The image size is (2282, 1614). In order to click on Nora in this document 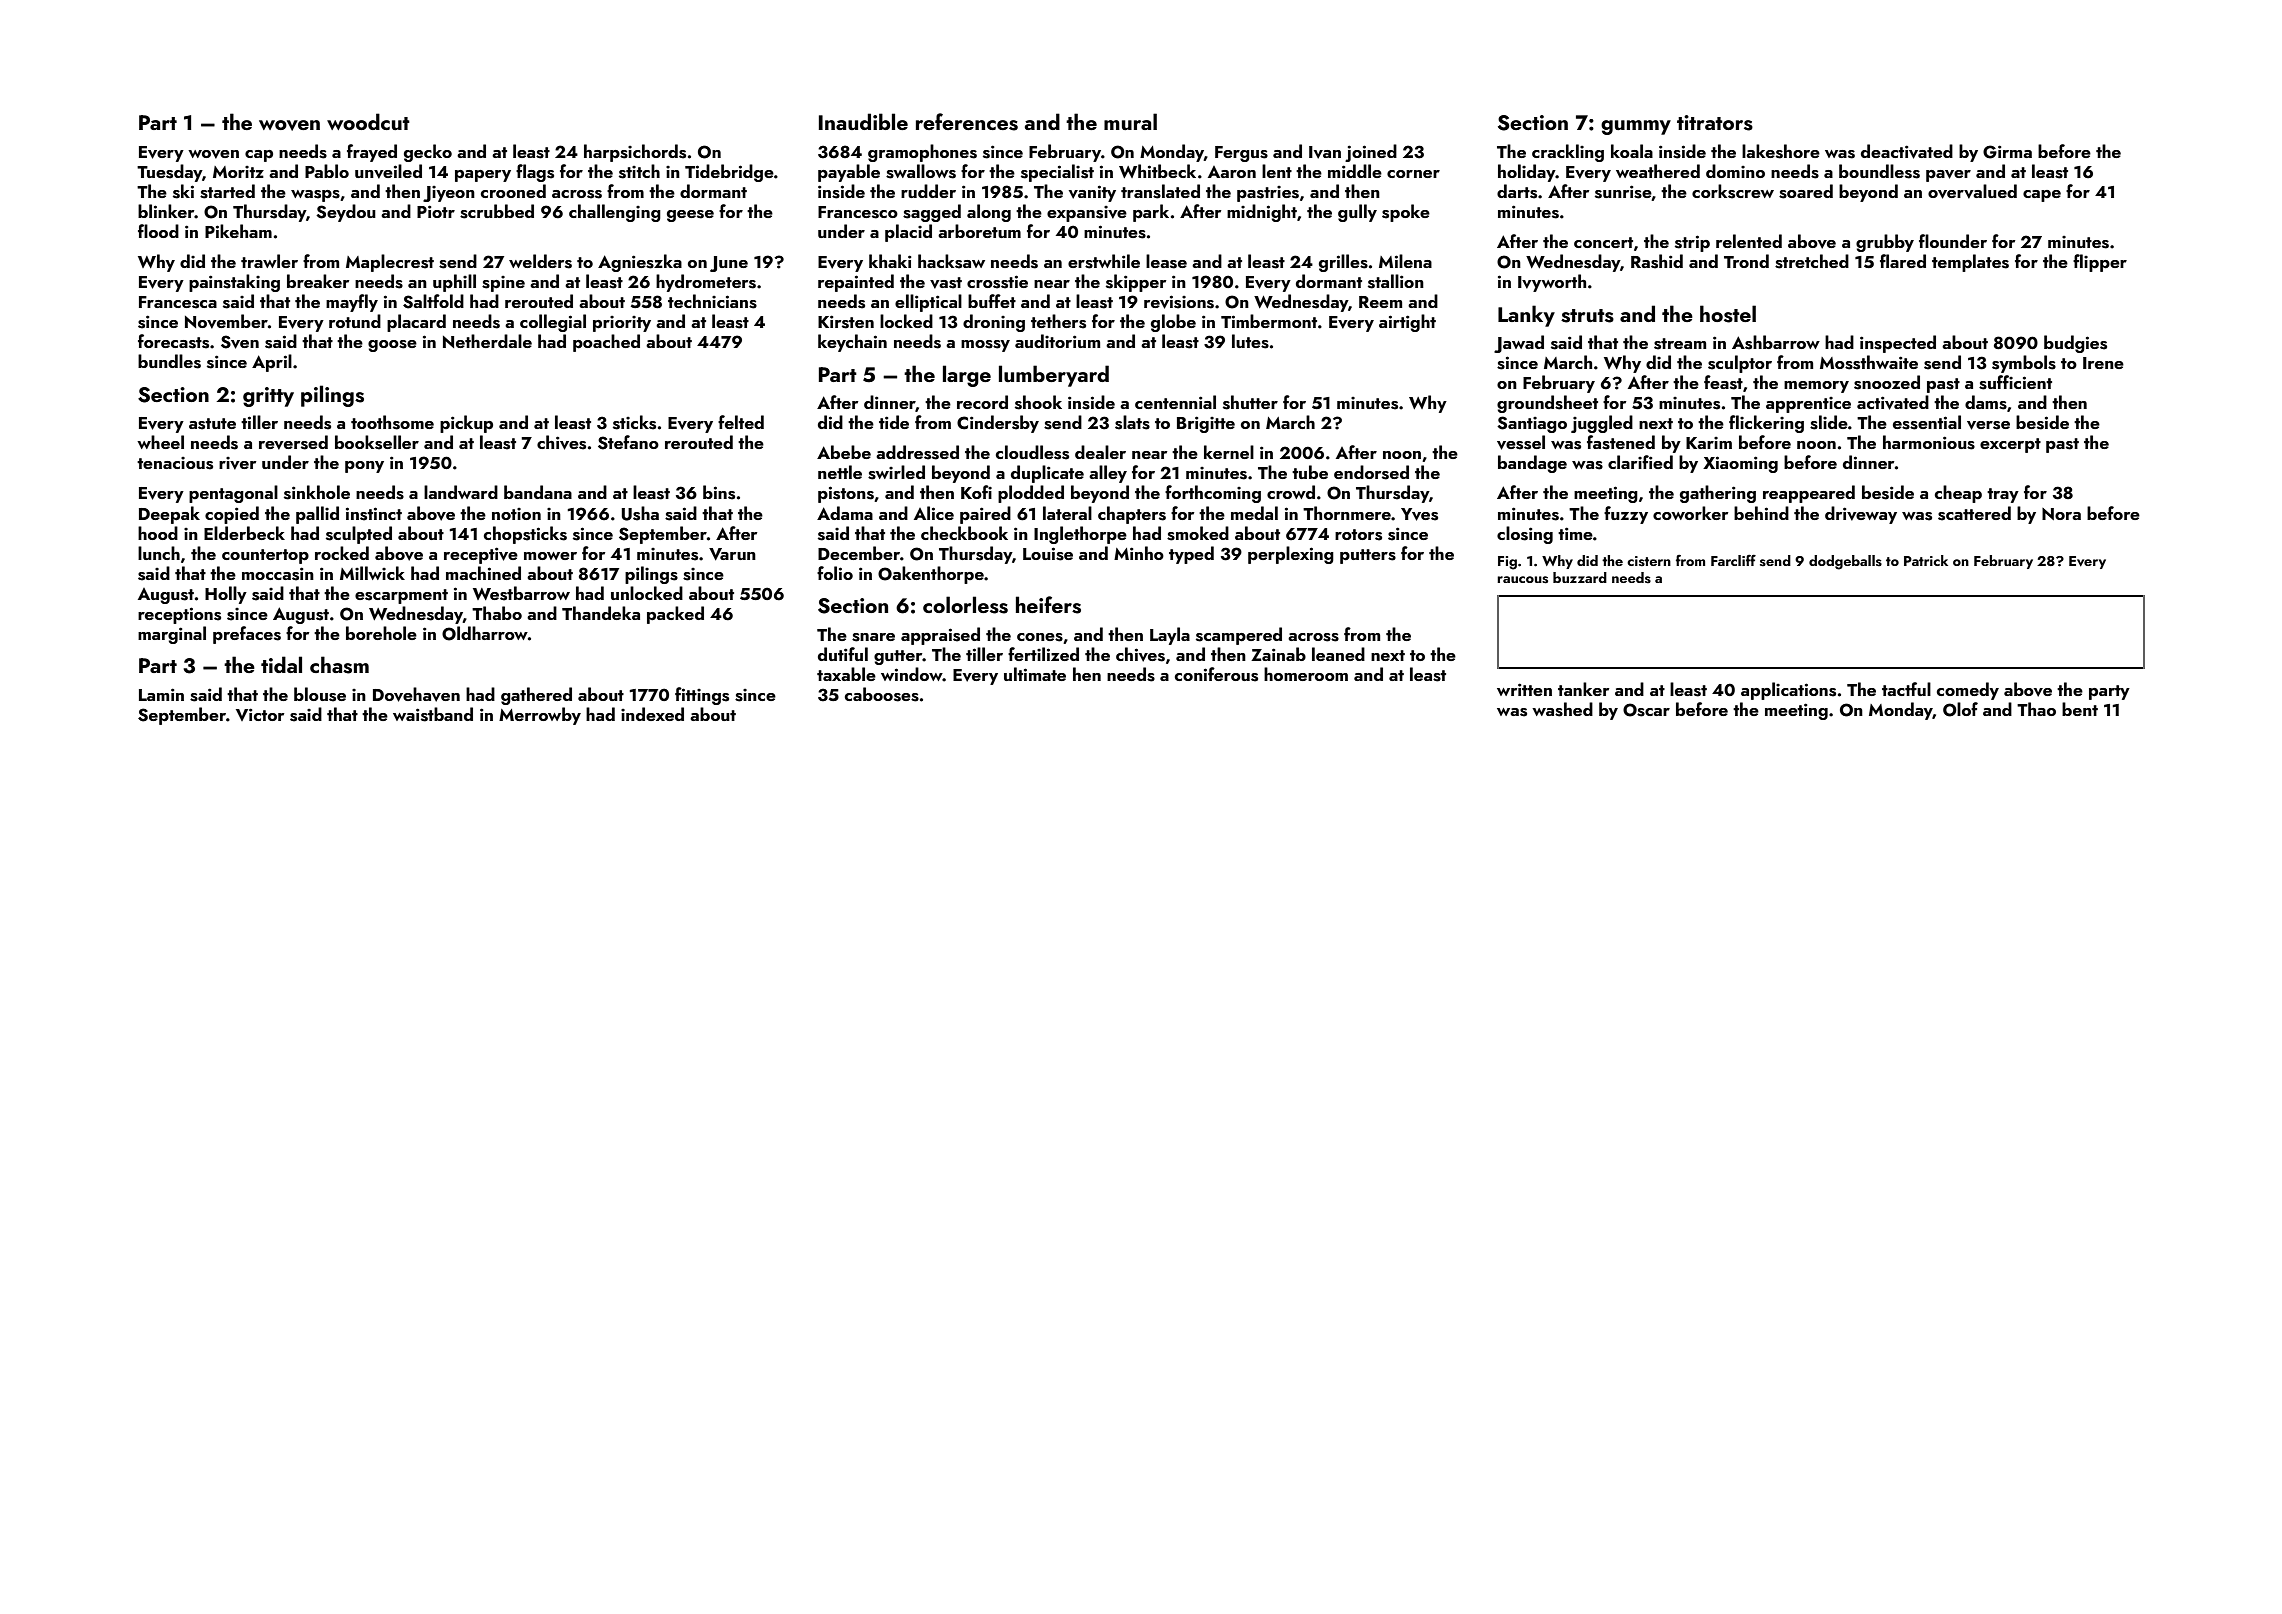, I will do `click(2061, 514)`.
